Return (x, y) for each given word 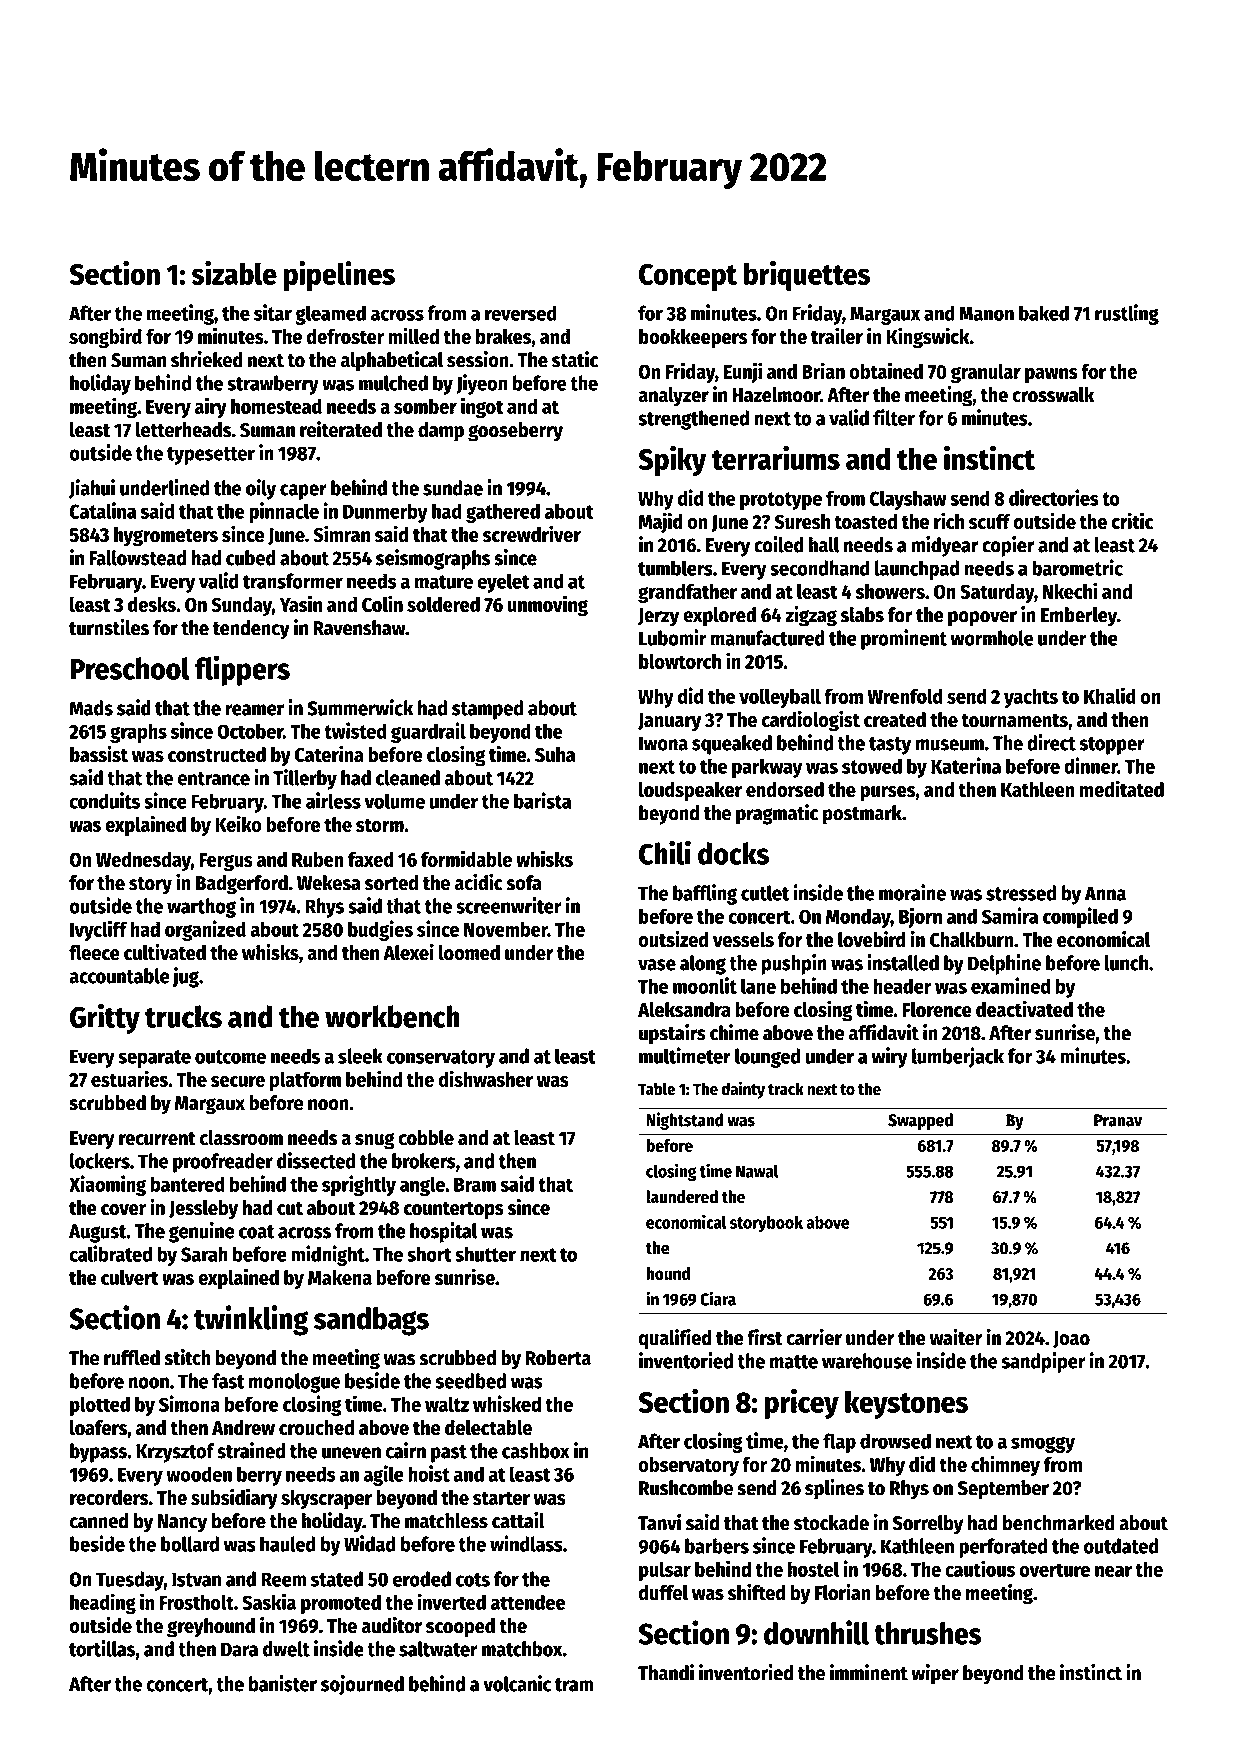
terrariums (776, 458)
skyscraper (326, 1499)
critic (1132, 520)
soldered (443, 604)
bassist (99, 753)
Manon (986, 313)
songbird (105, 337)
